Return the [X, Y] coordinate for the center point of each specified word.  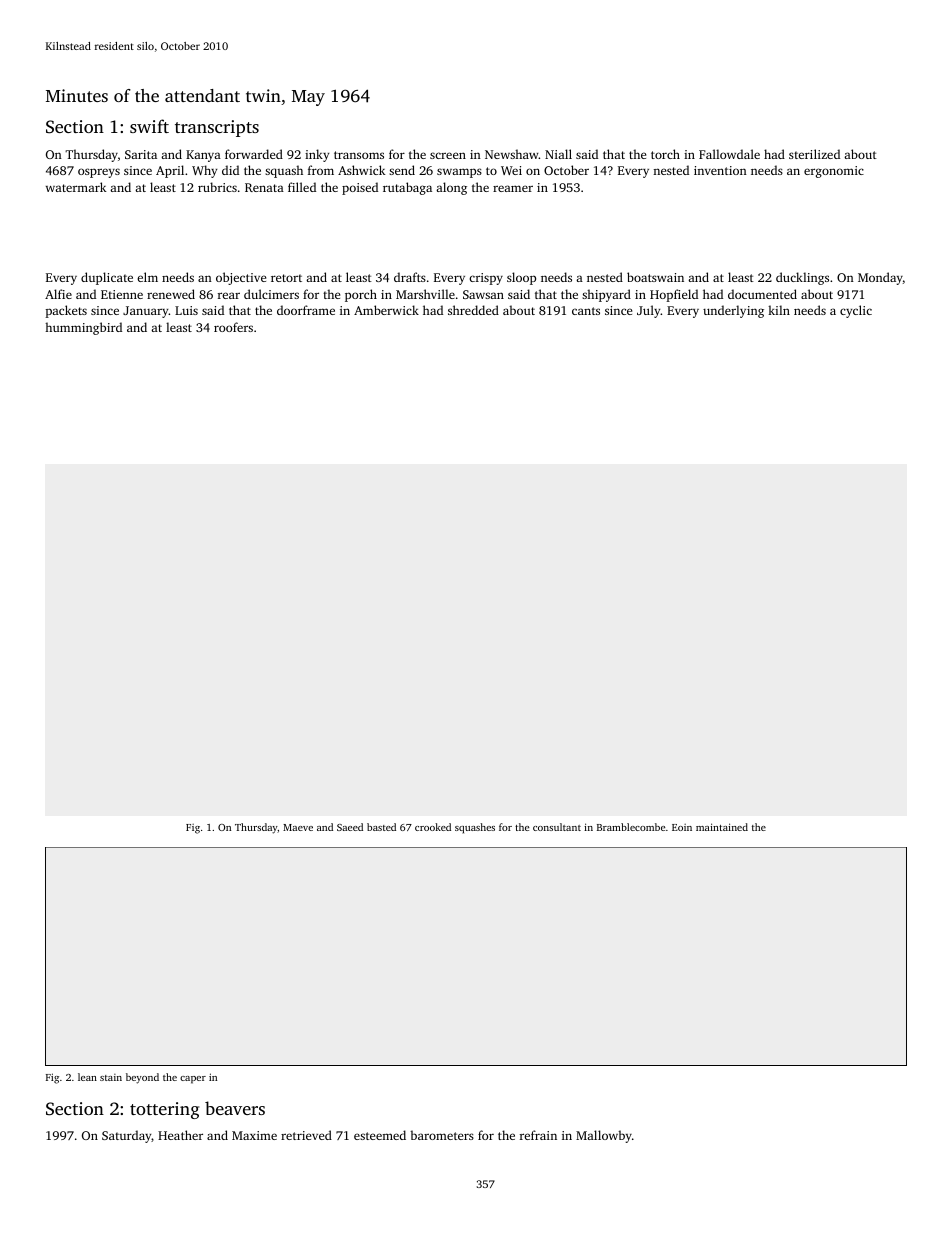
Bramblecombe [631, 827]
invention [720, 170]
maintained [722, 827]
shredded [473, 310]
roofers [233, 327]
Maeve [298, 827]
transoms [359, 155]
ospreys [99, 173]
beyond [142, 1078]
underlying [733, 311]
